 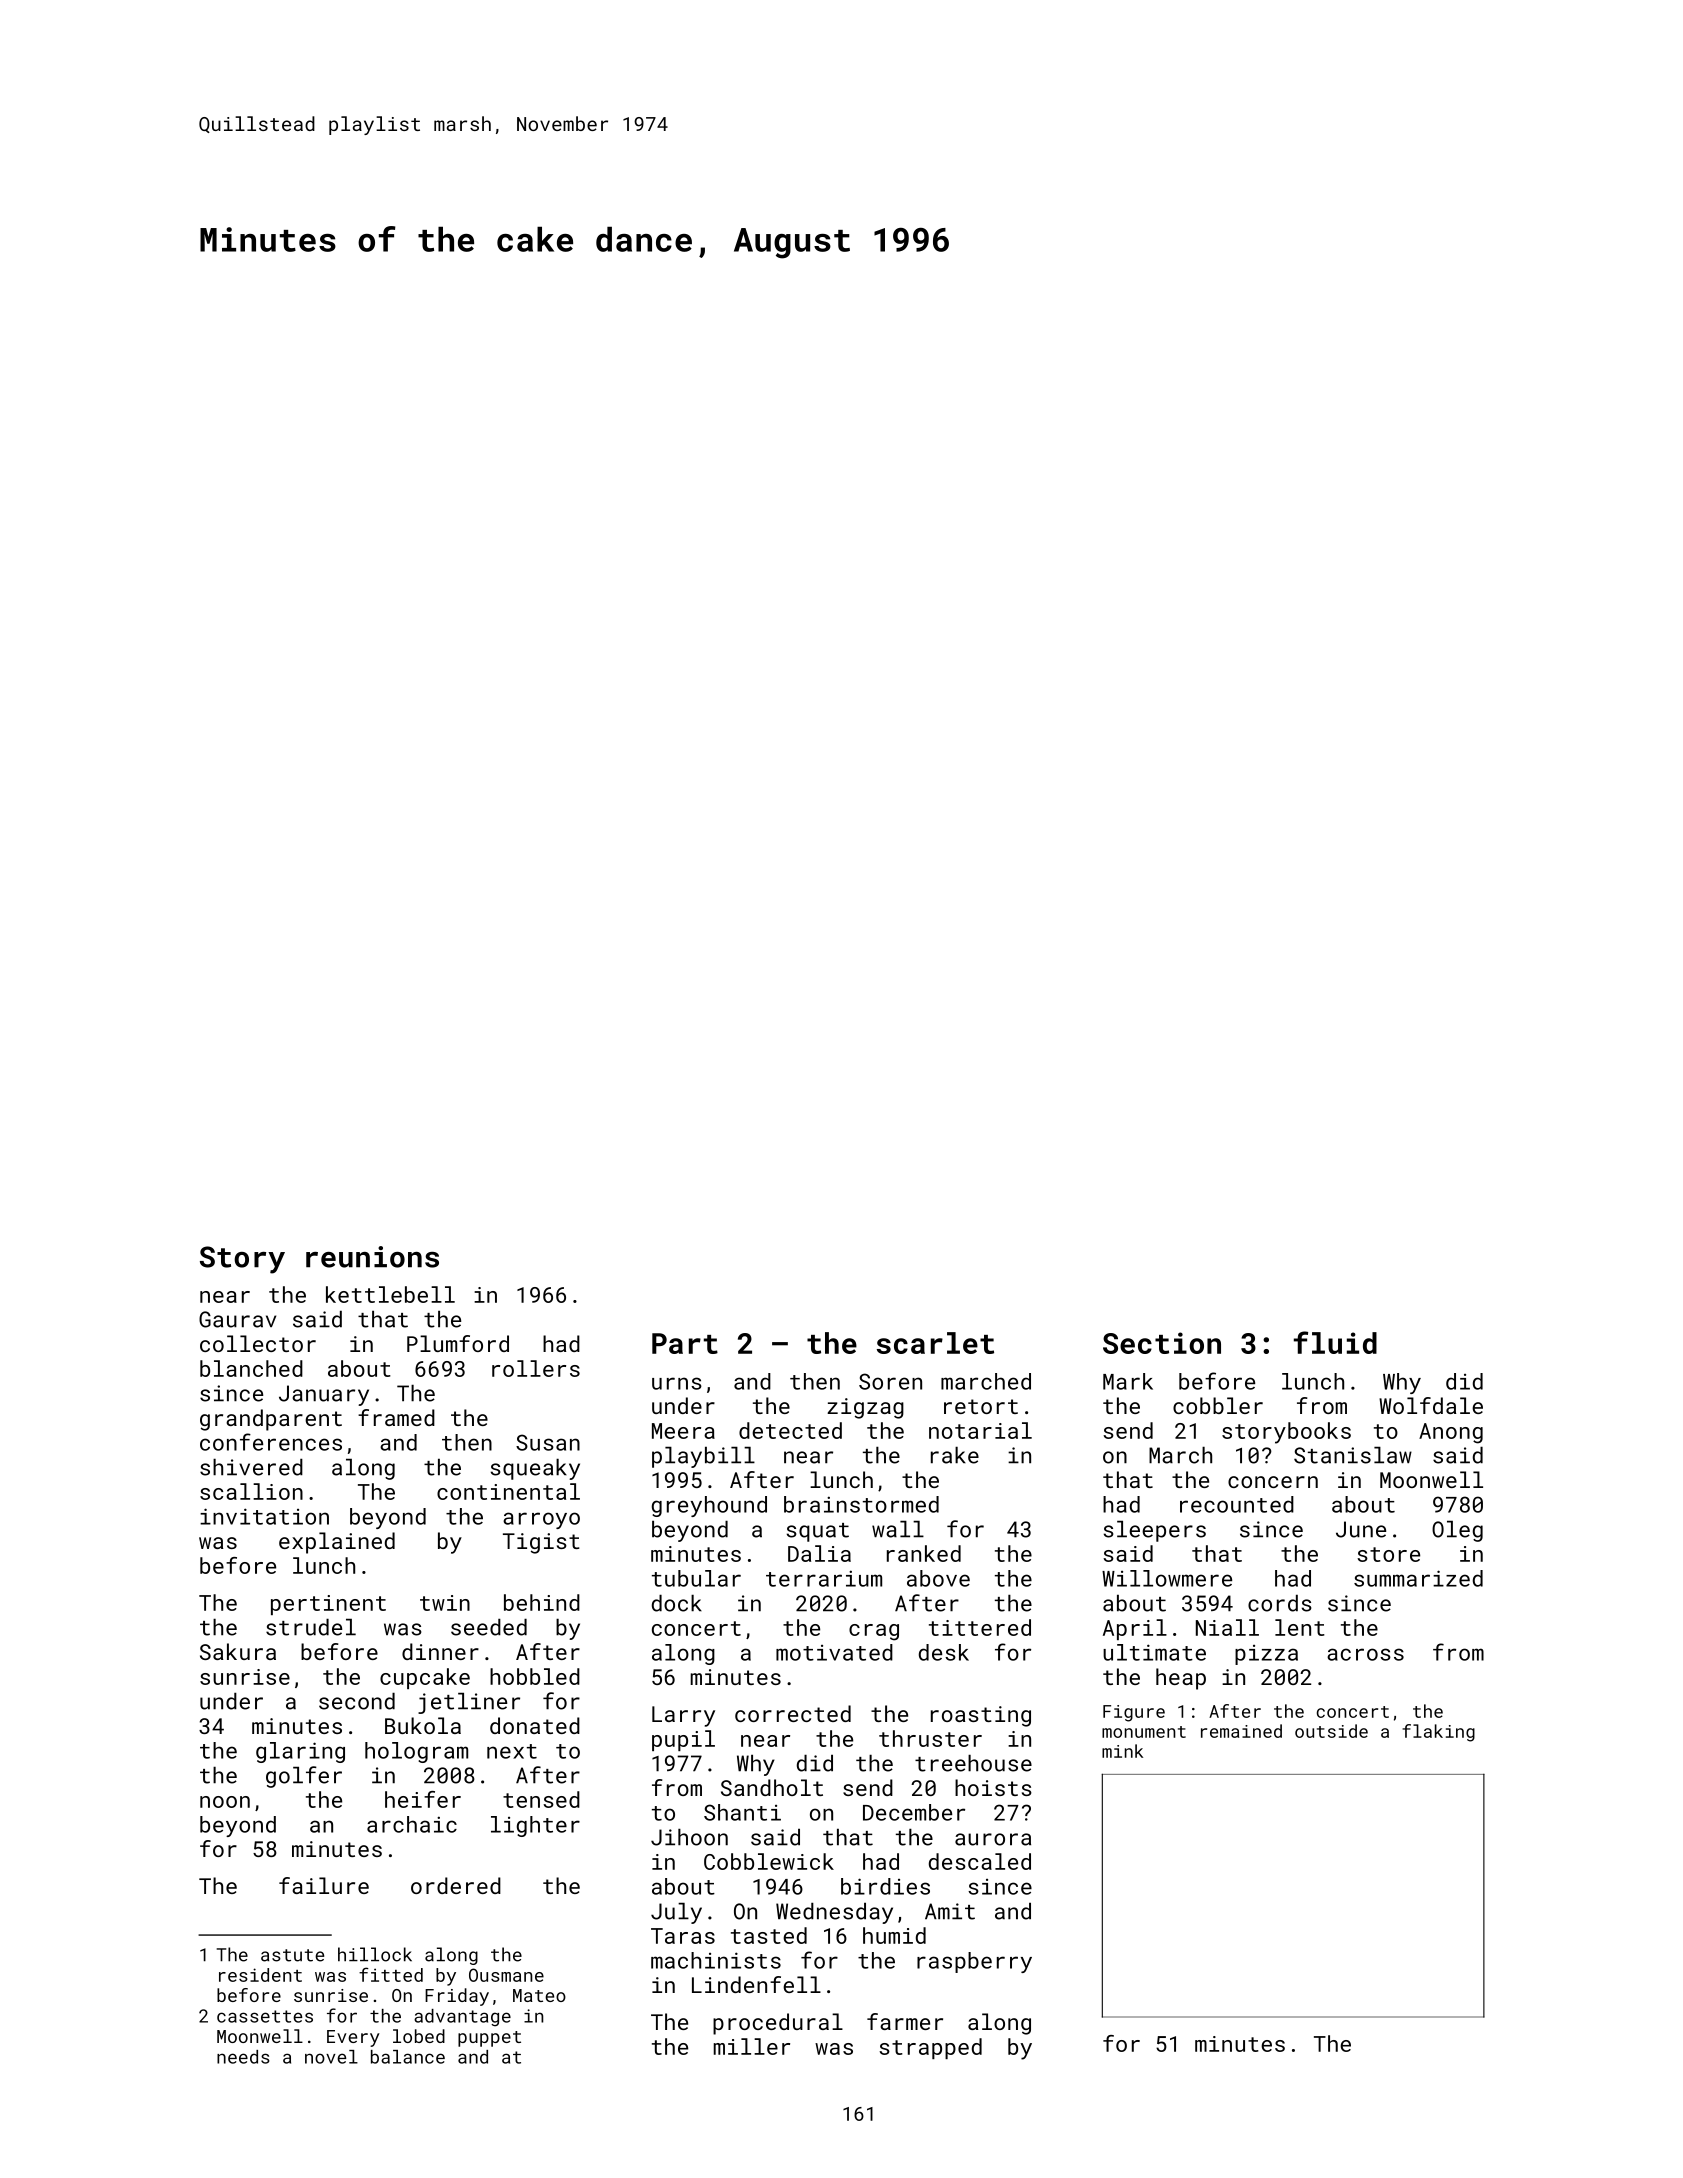 I want to click on Oleg, so click(x=1457, y=1531).
